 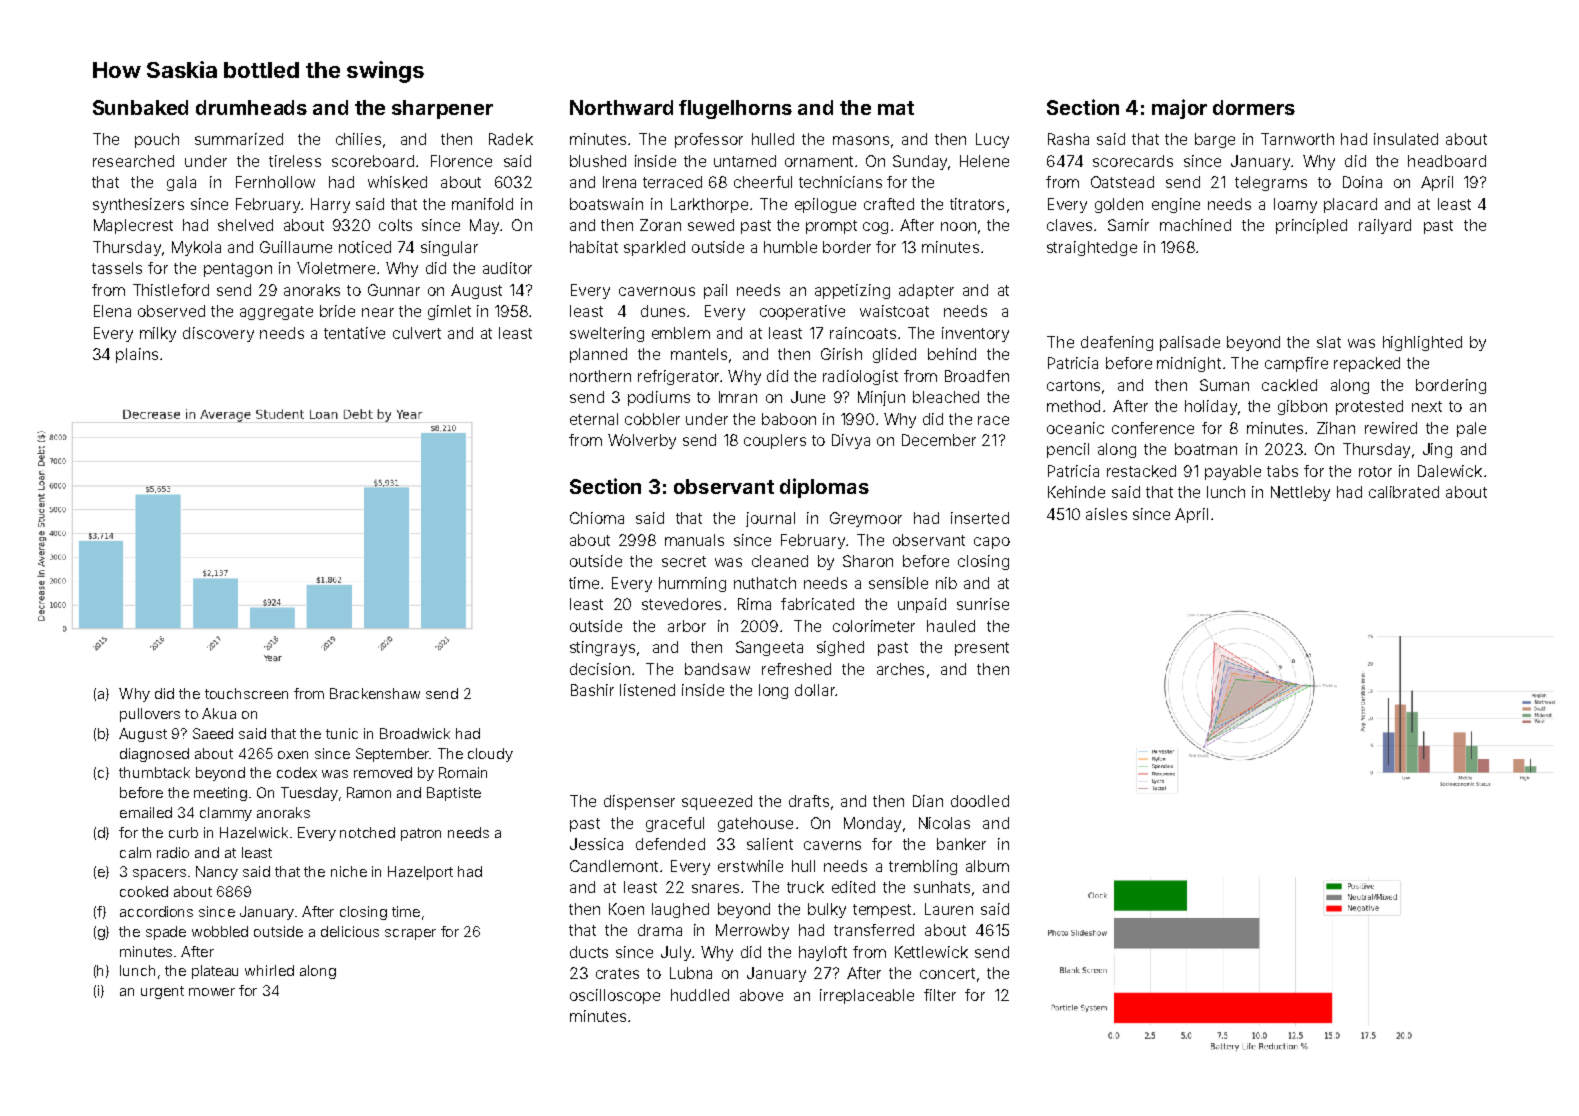 What do you see at coordinates (940, 995) in the screenshot?
I see `filter` at bounding box center [940, 995].
